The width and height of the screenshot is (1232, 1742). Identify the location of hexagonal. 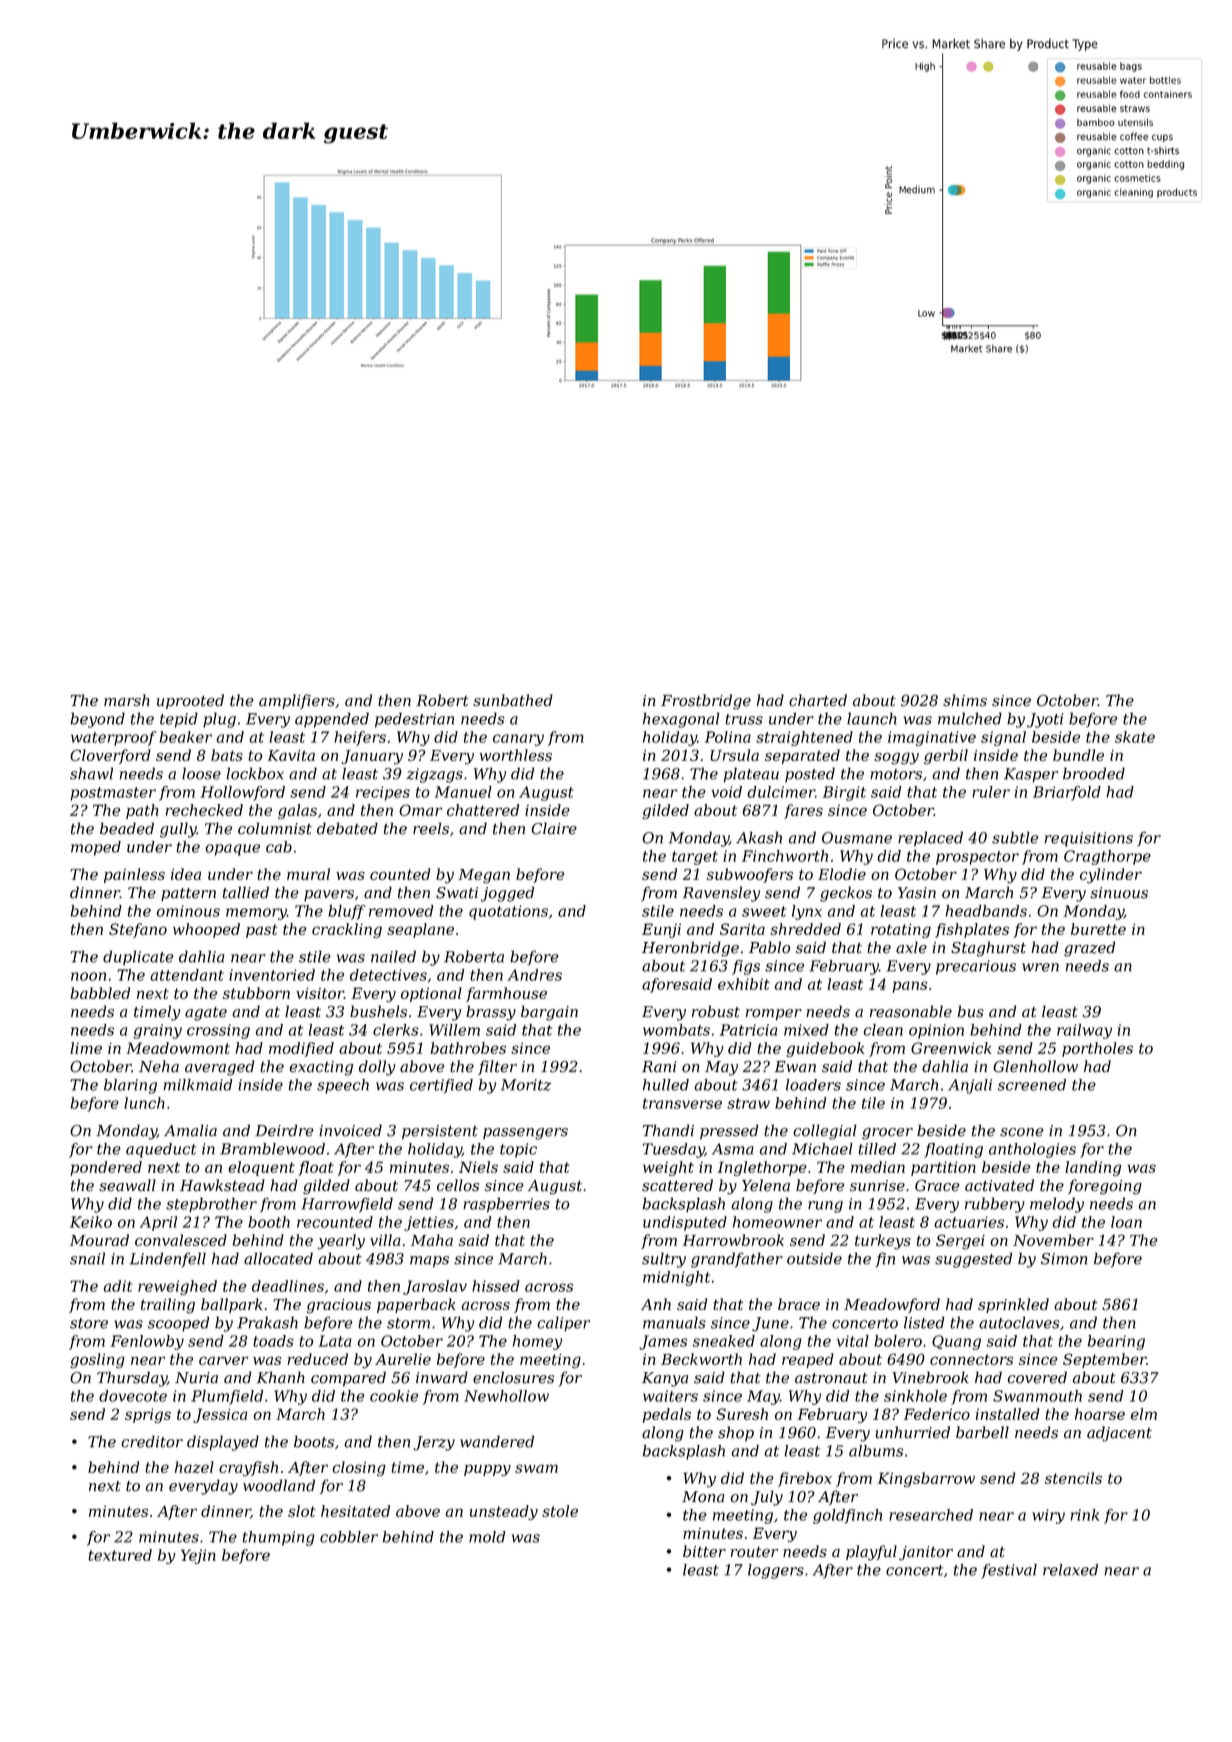
(681, 720).
